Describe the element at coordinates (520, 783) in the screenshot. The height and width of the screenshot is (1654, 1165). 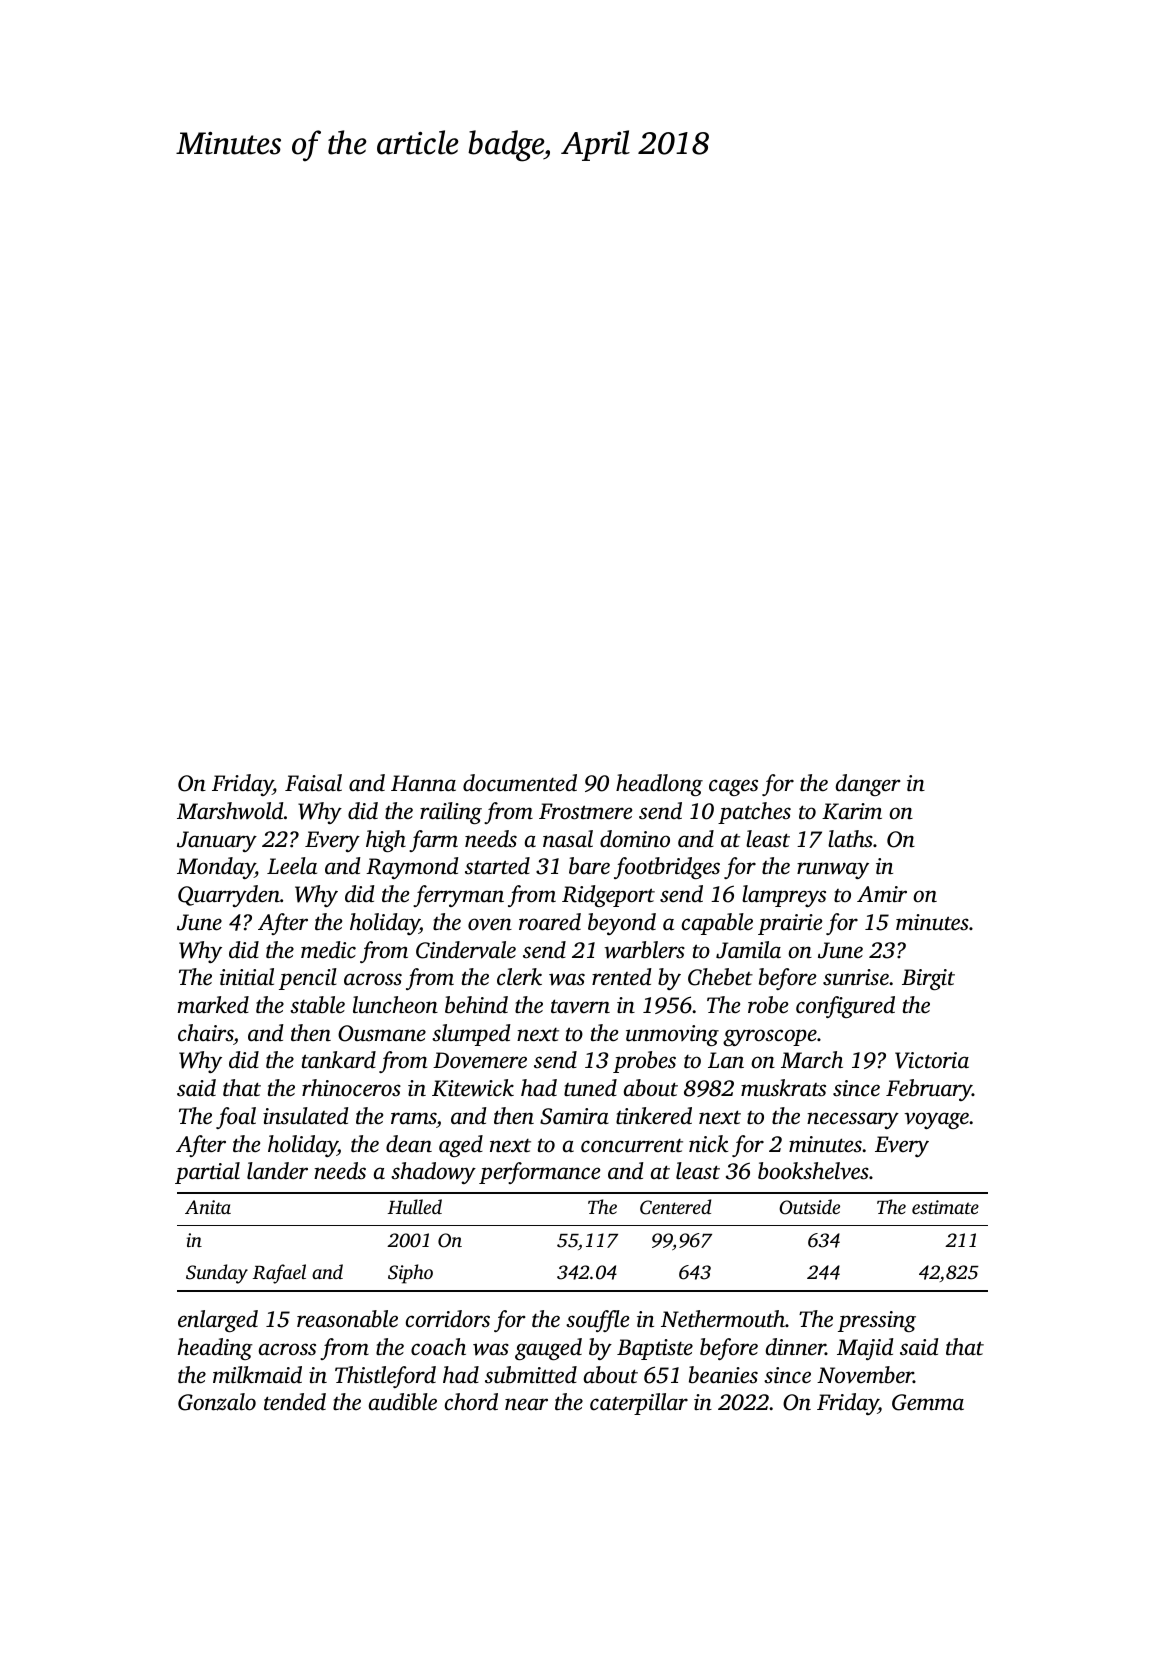
I see `documented` at that location.
